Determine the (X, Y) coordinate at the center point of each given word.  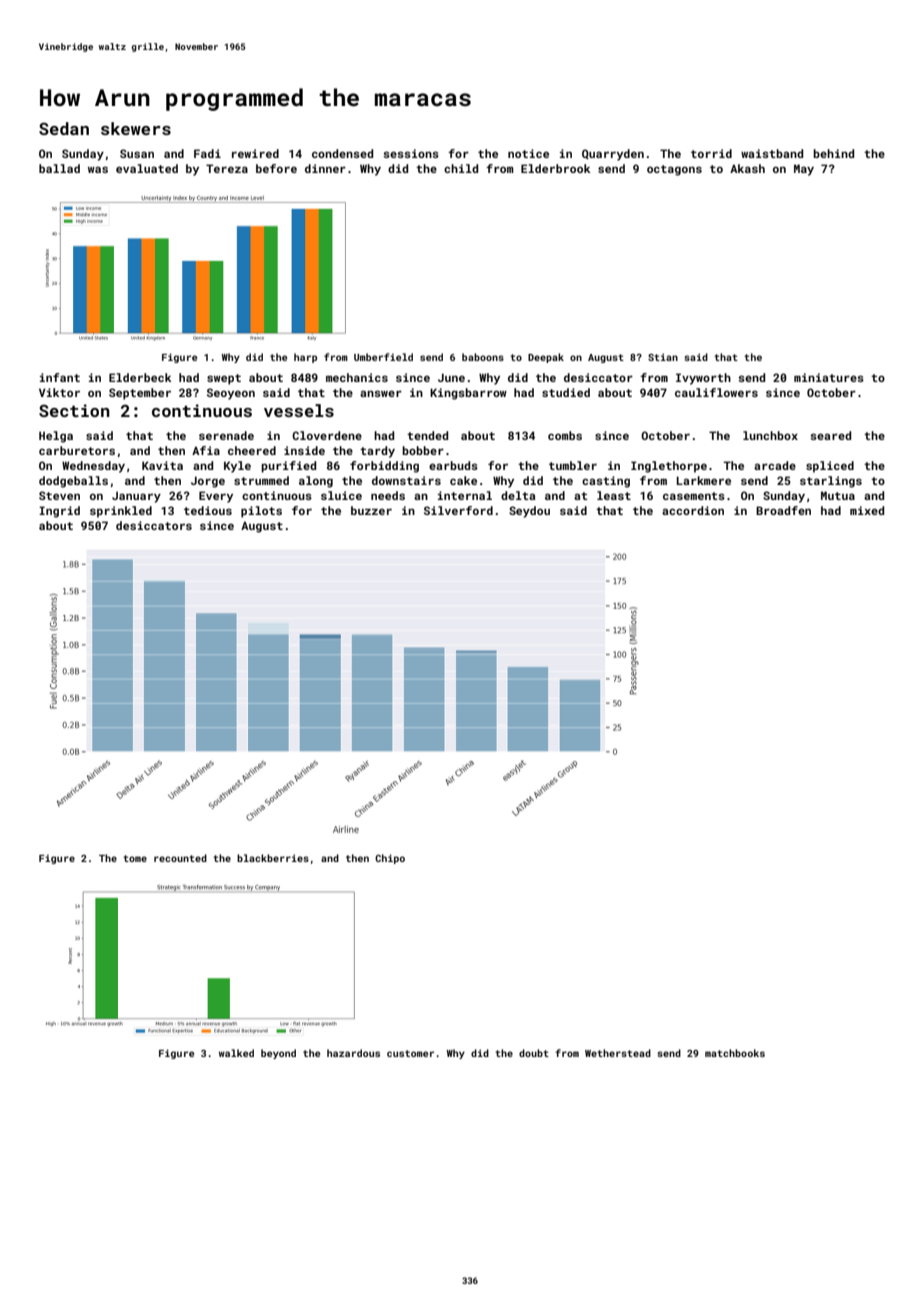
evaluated (147, 168)
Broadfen (783, 510)
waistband (772, 153)
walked (236, 1053)
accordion (693, 510)
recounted (180, 858)
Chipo (390, 859)
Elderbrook (555, 168)
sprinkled (121, 512)
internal (465, 495)
